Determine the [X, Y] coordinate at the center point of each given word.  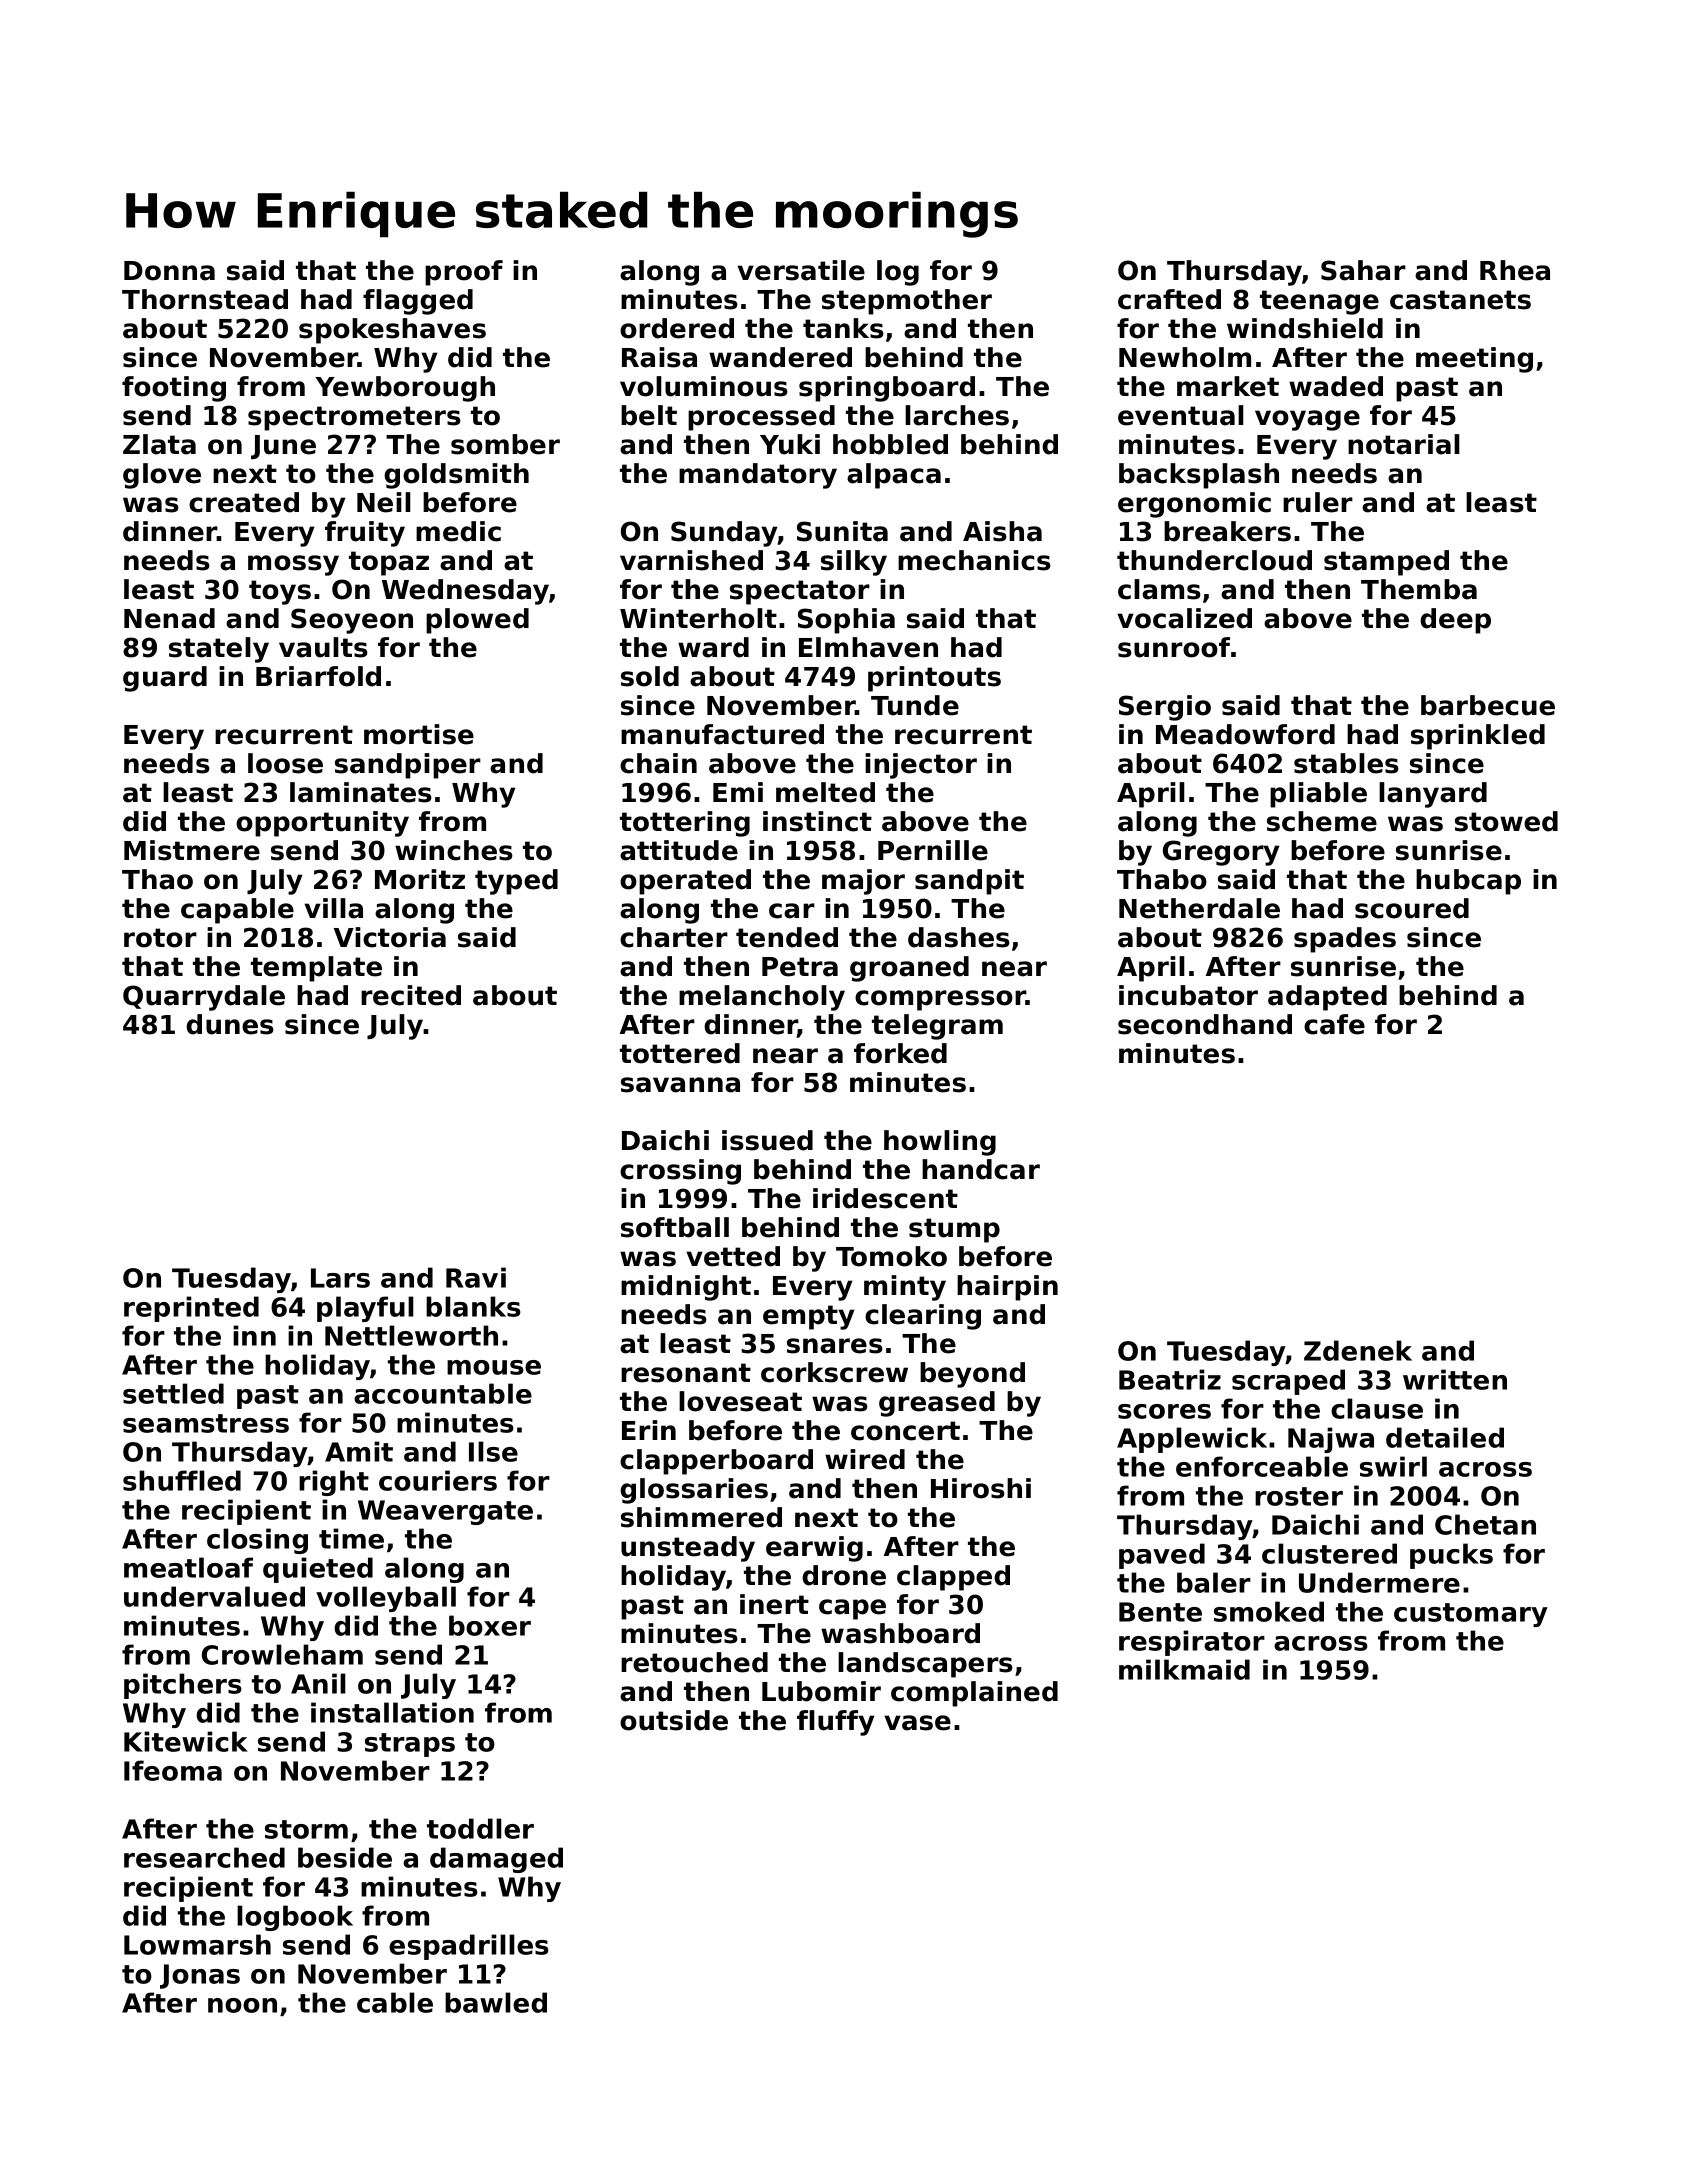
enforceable [1262, 1466]
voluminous [704, 386]
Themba [1419, 589]
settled [173, 1393]
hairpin [1007, 1288]
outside [674, 1720]
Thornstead [205, 299]
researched [204, 1857]
